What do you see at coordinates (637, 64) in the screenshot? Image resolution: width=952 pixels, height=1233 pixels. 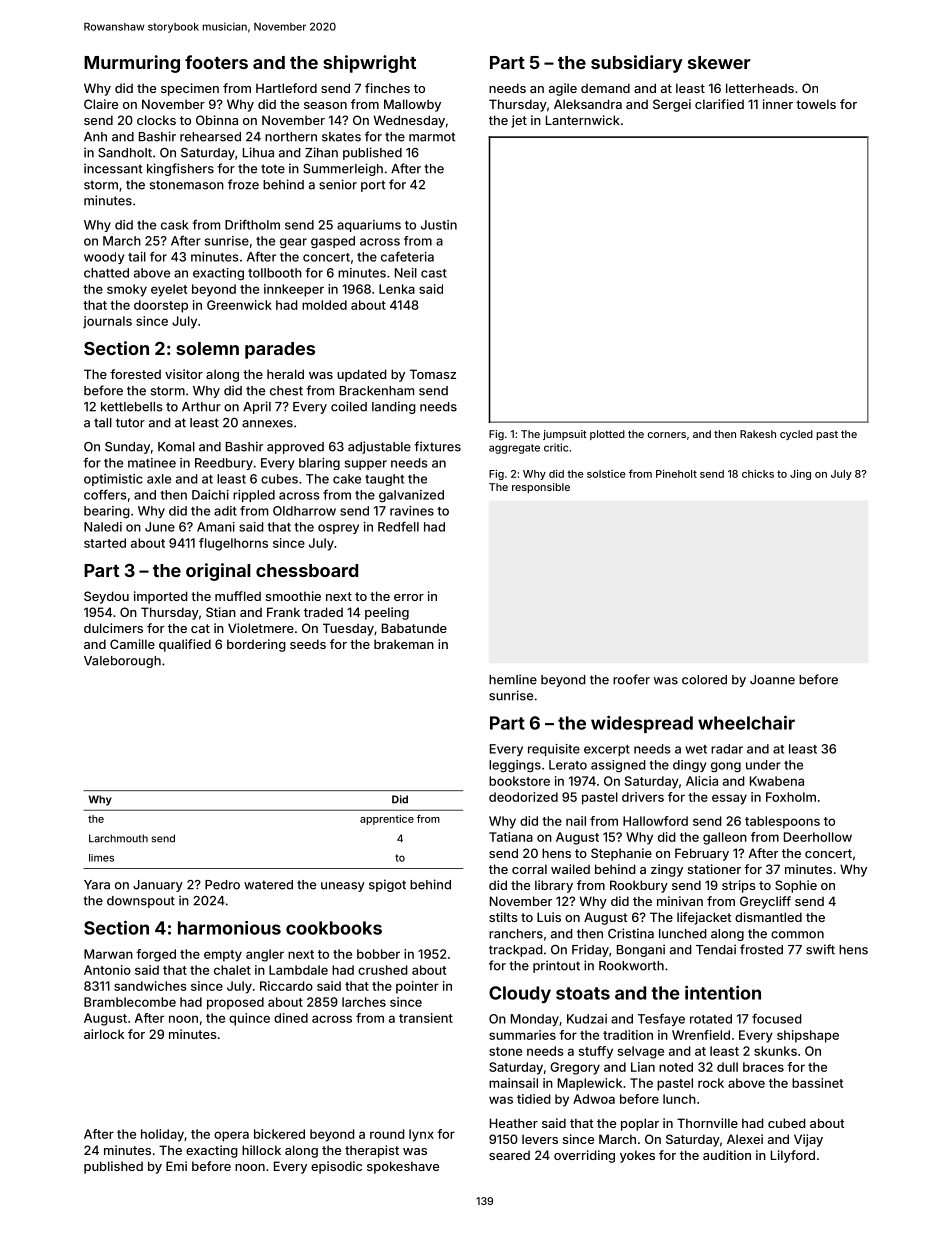 I see `subsidiary` at bounding box center [637, 64].
